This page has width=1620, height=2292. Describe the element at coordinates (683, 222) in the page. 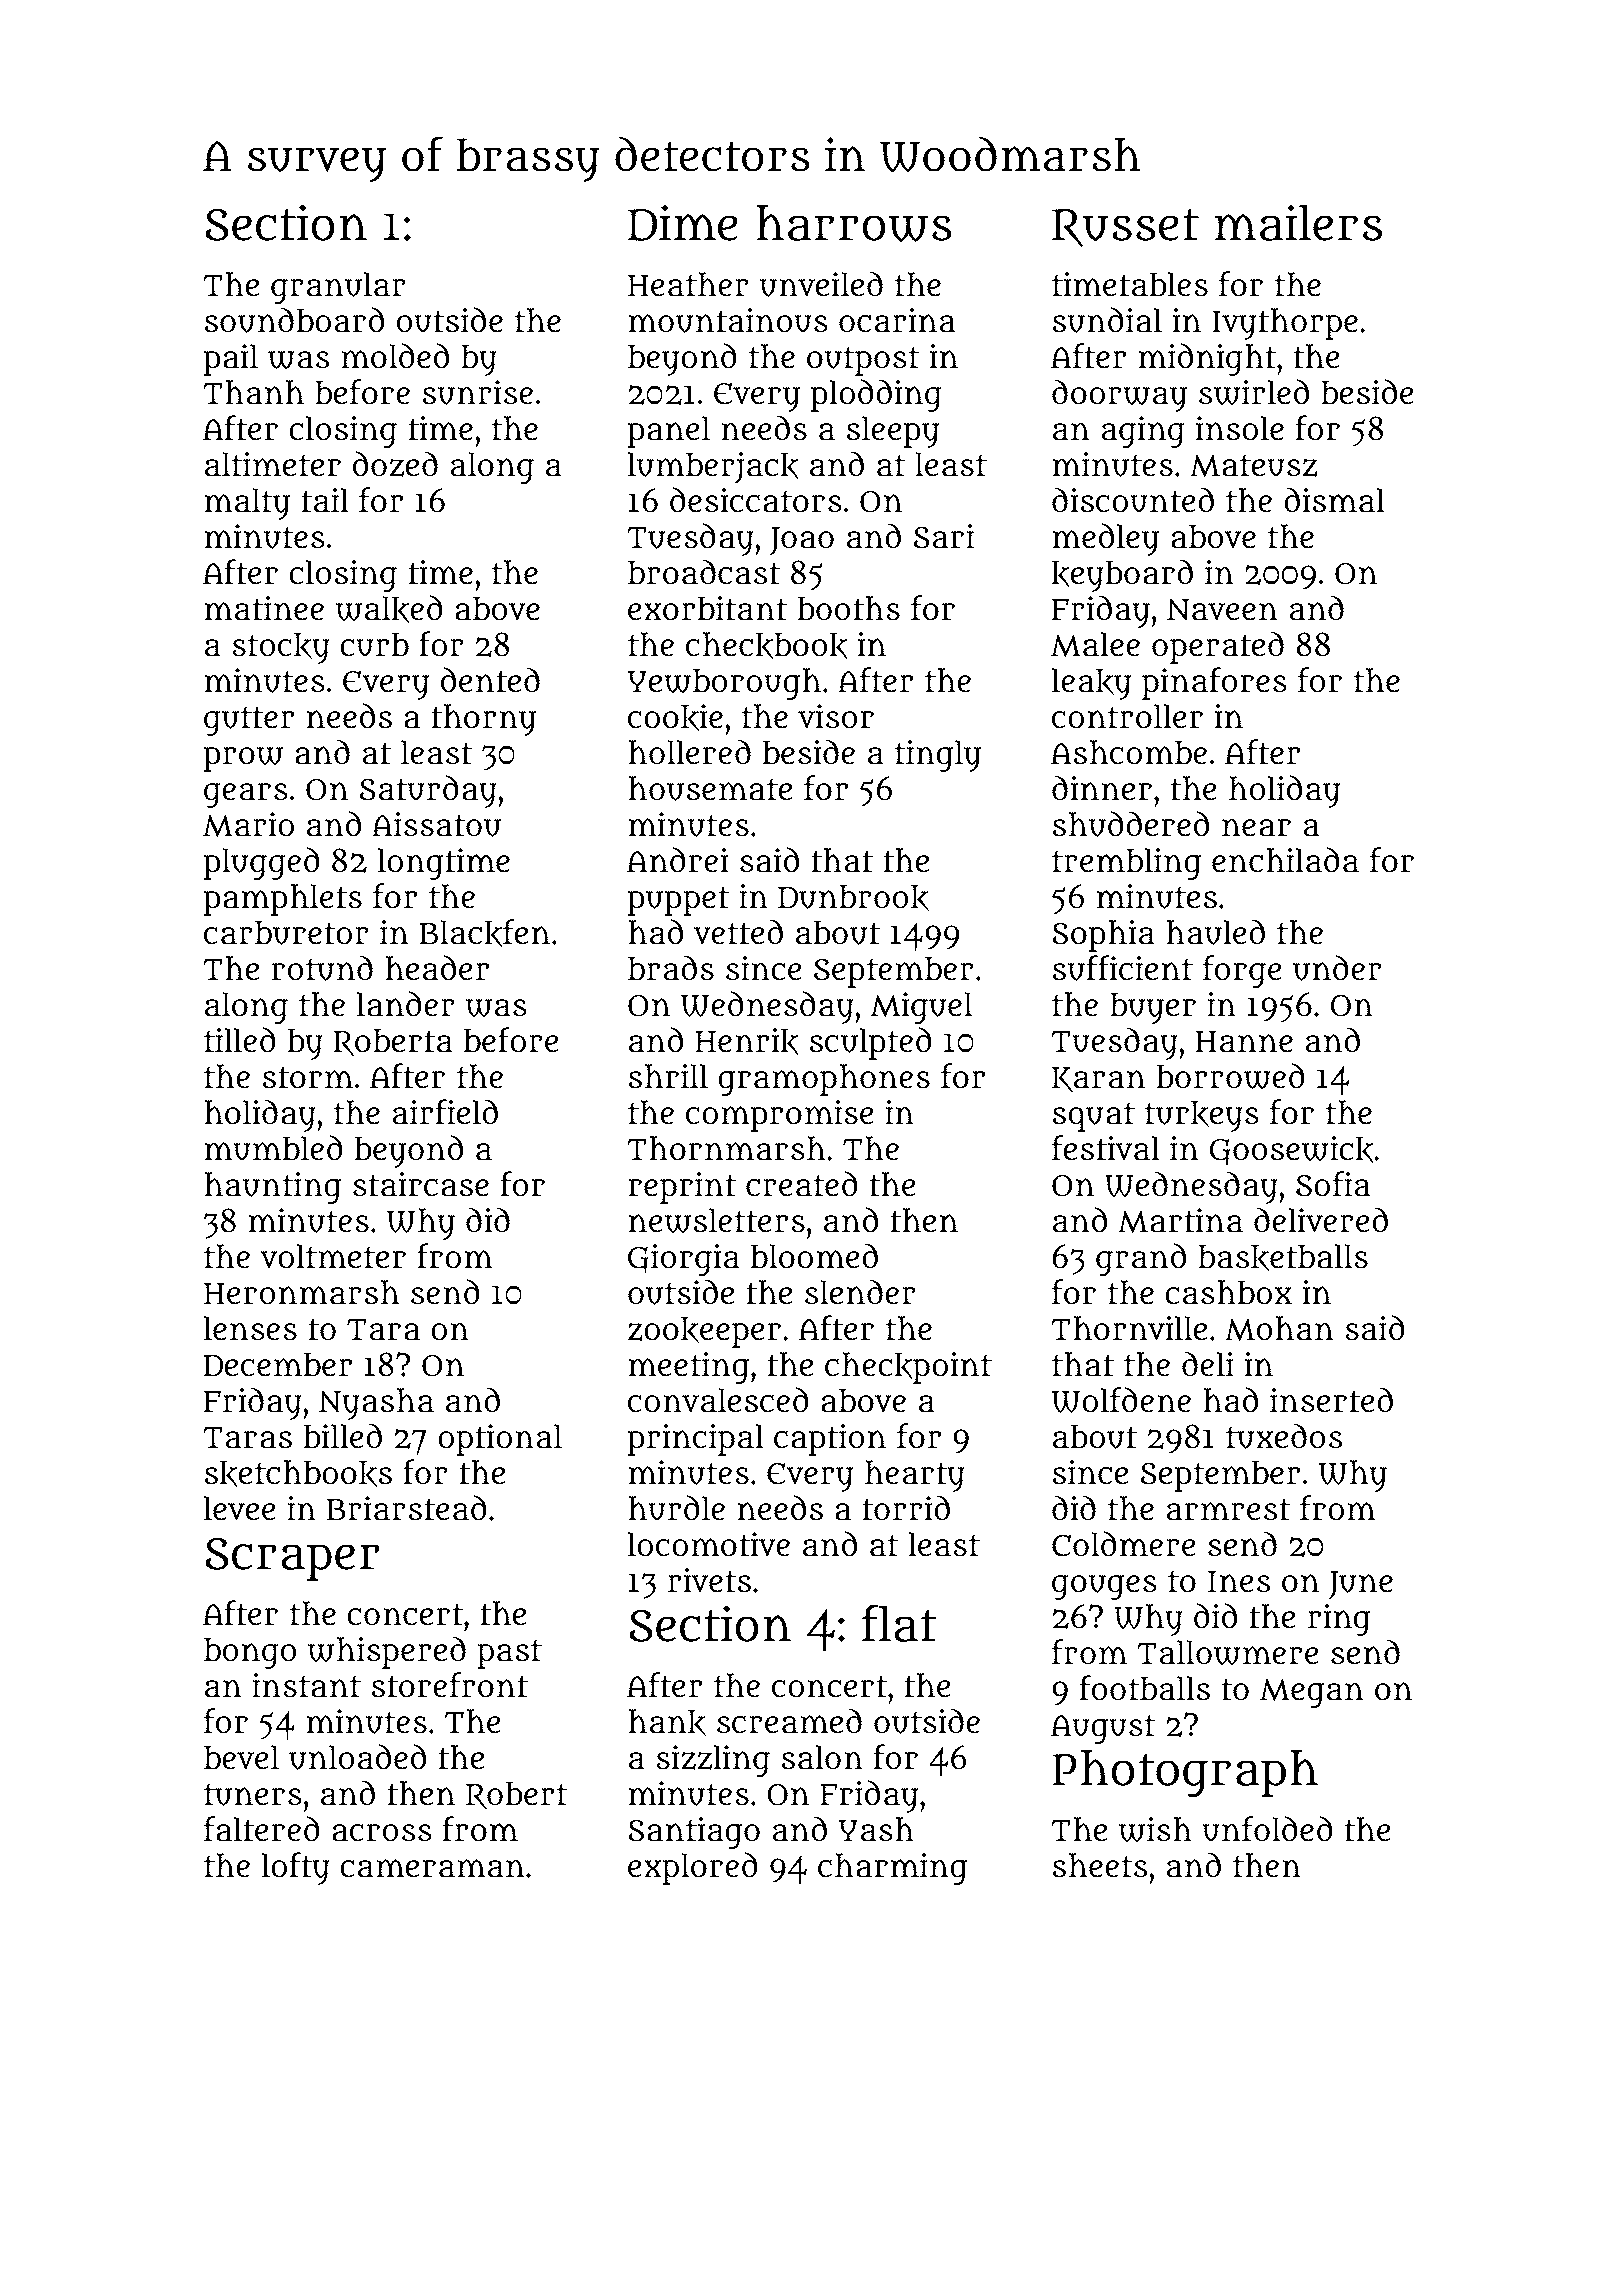

I see `Dime` at that location.
